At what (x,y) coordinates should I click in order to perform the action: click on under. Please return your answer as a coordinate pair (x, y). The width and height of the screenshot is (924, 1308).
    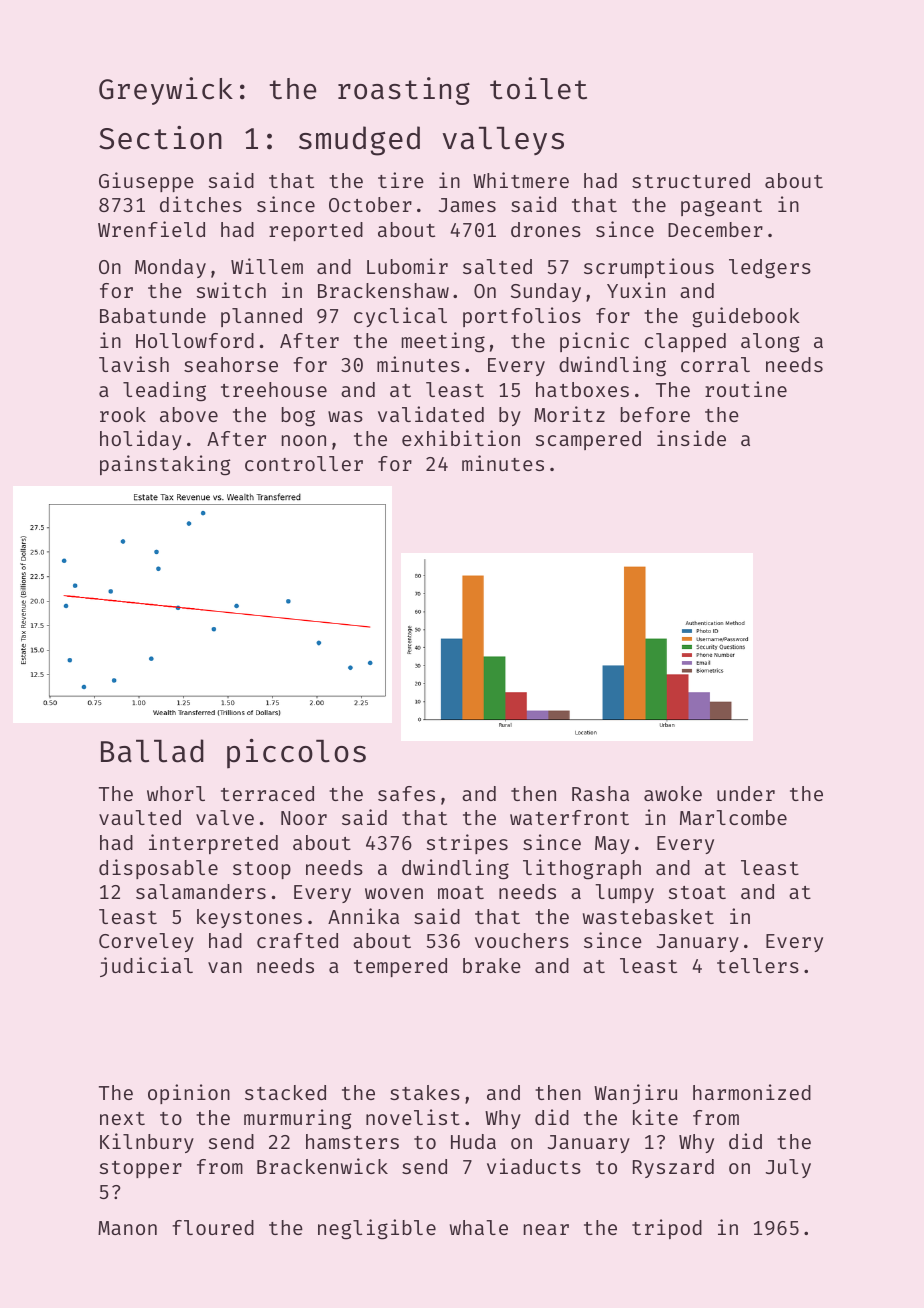
    Looking at the image, I should click on (746, 793).
